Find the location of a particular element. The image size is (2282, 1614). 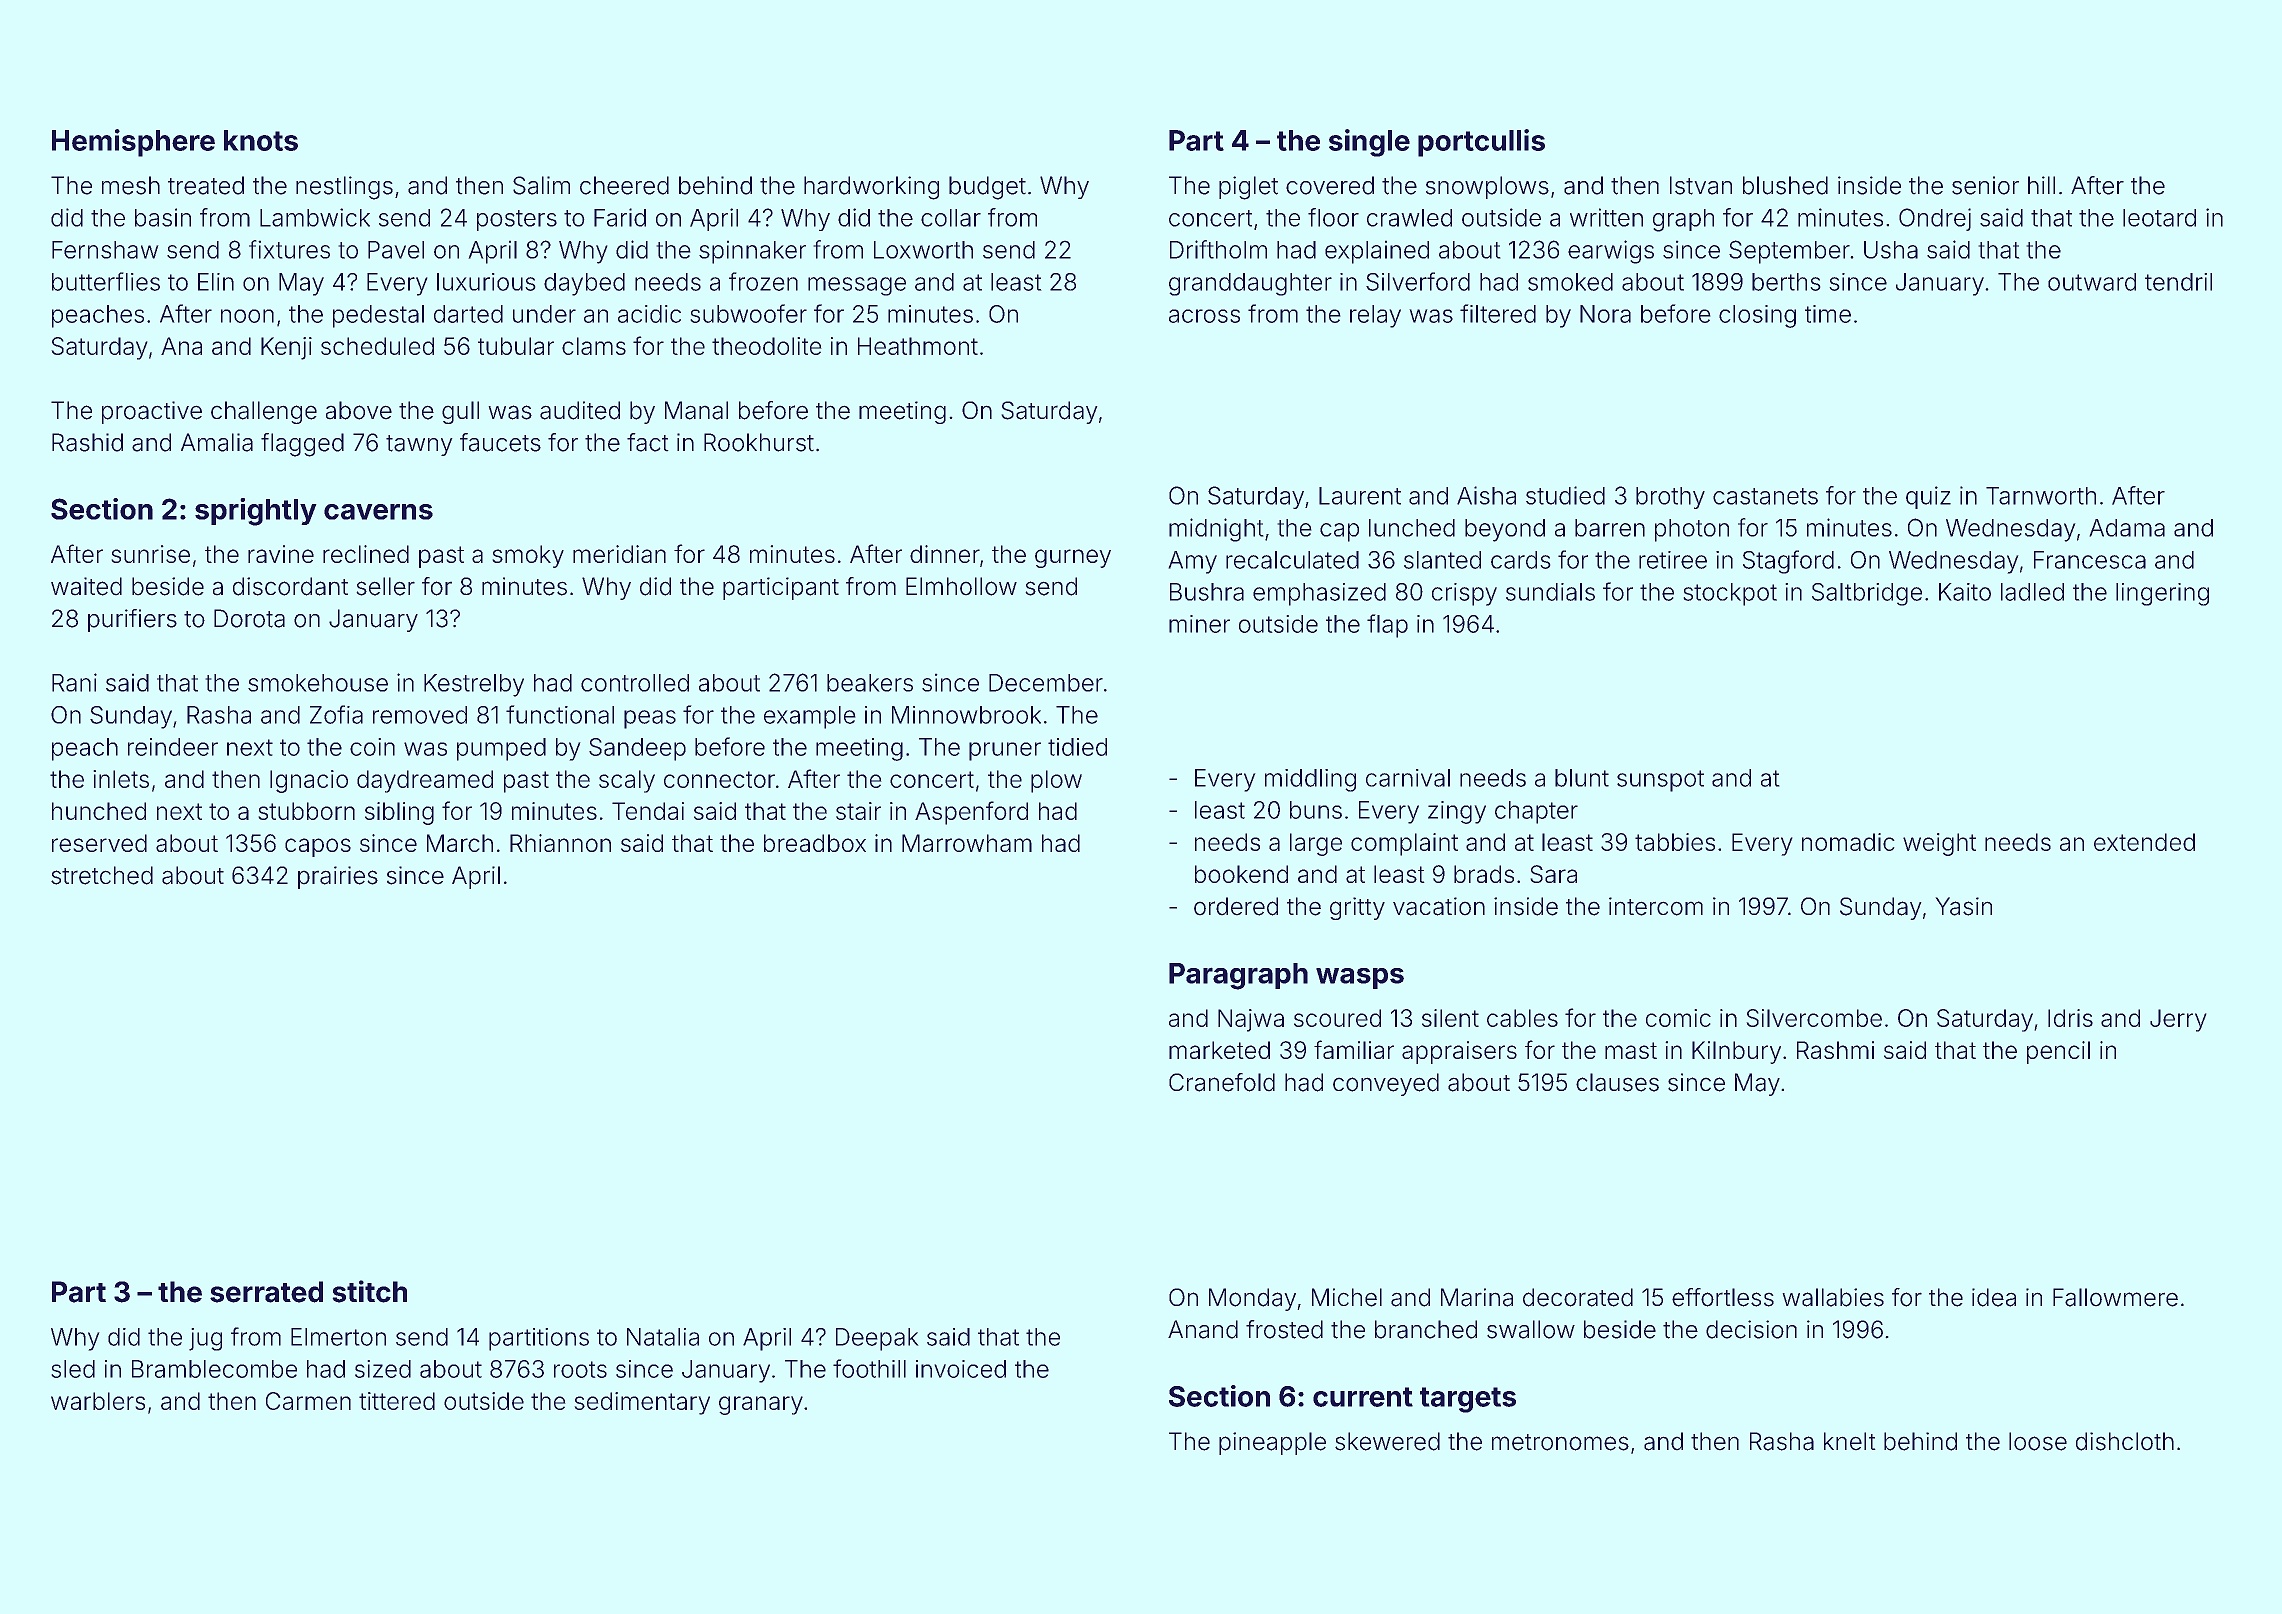

stitch is located at coordinates (369, 1291).
